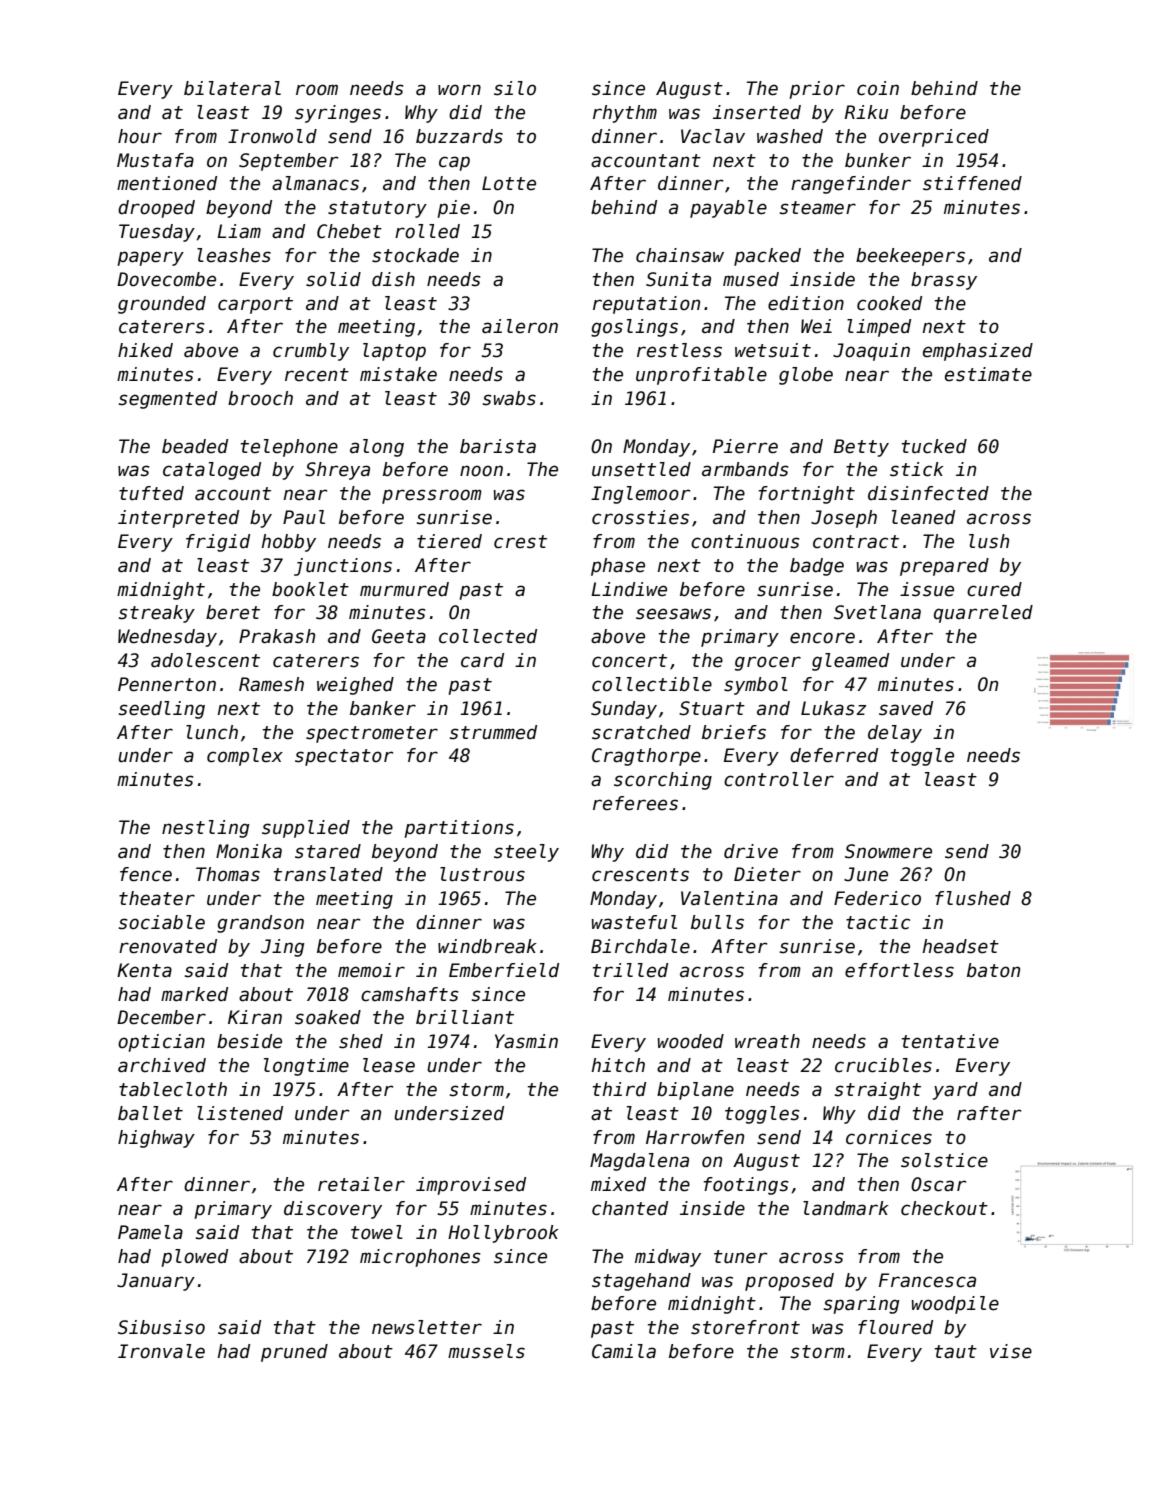 This image has width=1151, height=1489. What do you see at coordinates (745, 541) in the image?
I see `continuous` at bounding box center [745, 541].
